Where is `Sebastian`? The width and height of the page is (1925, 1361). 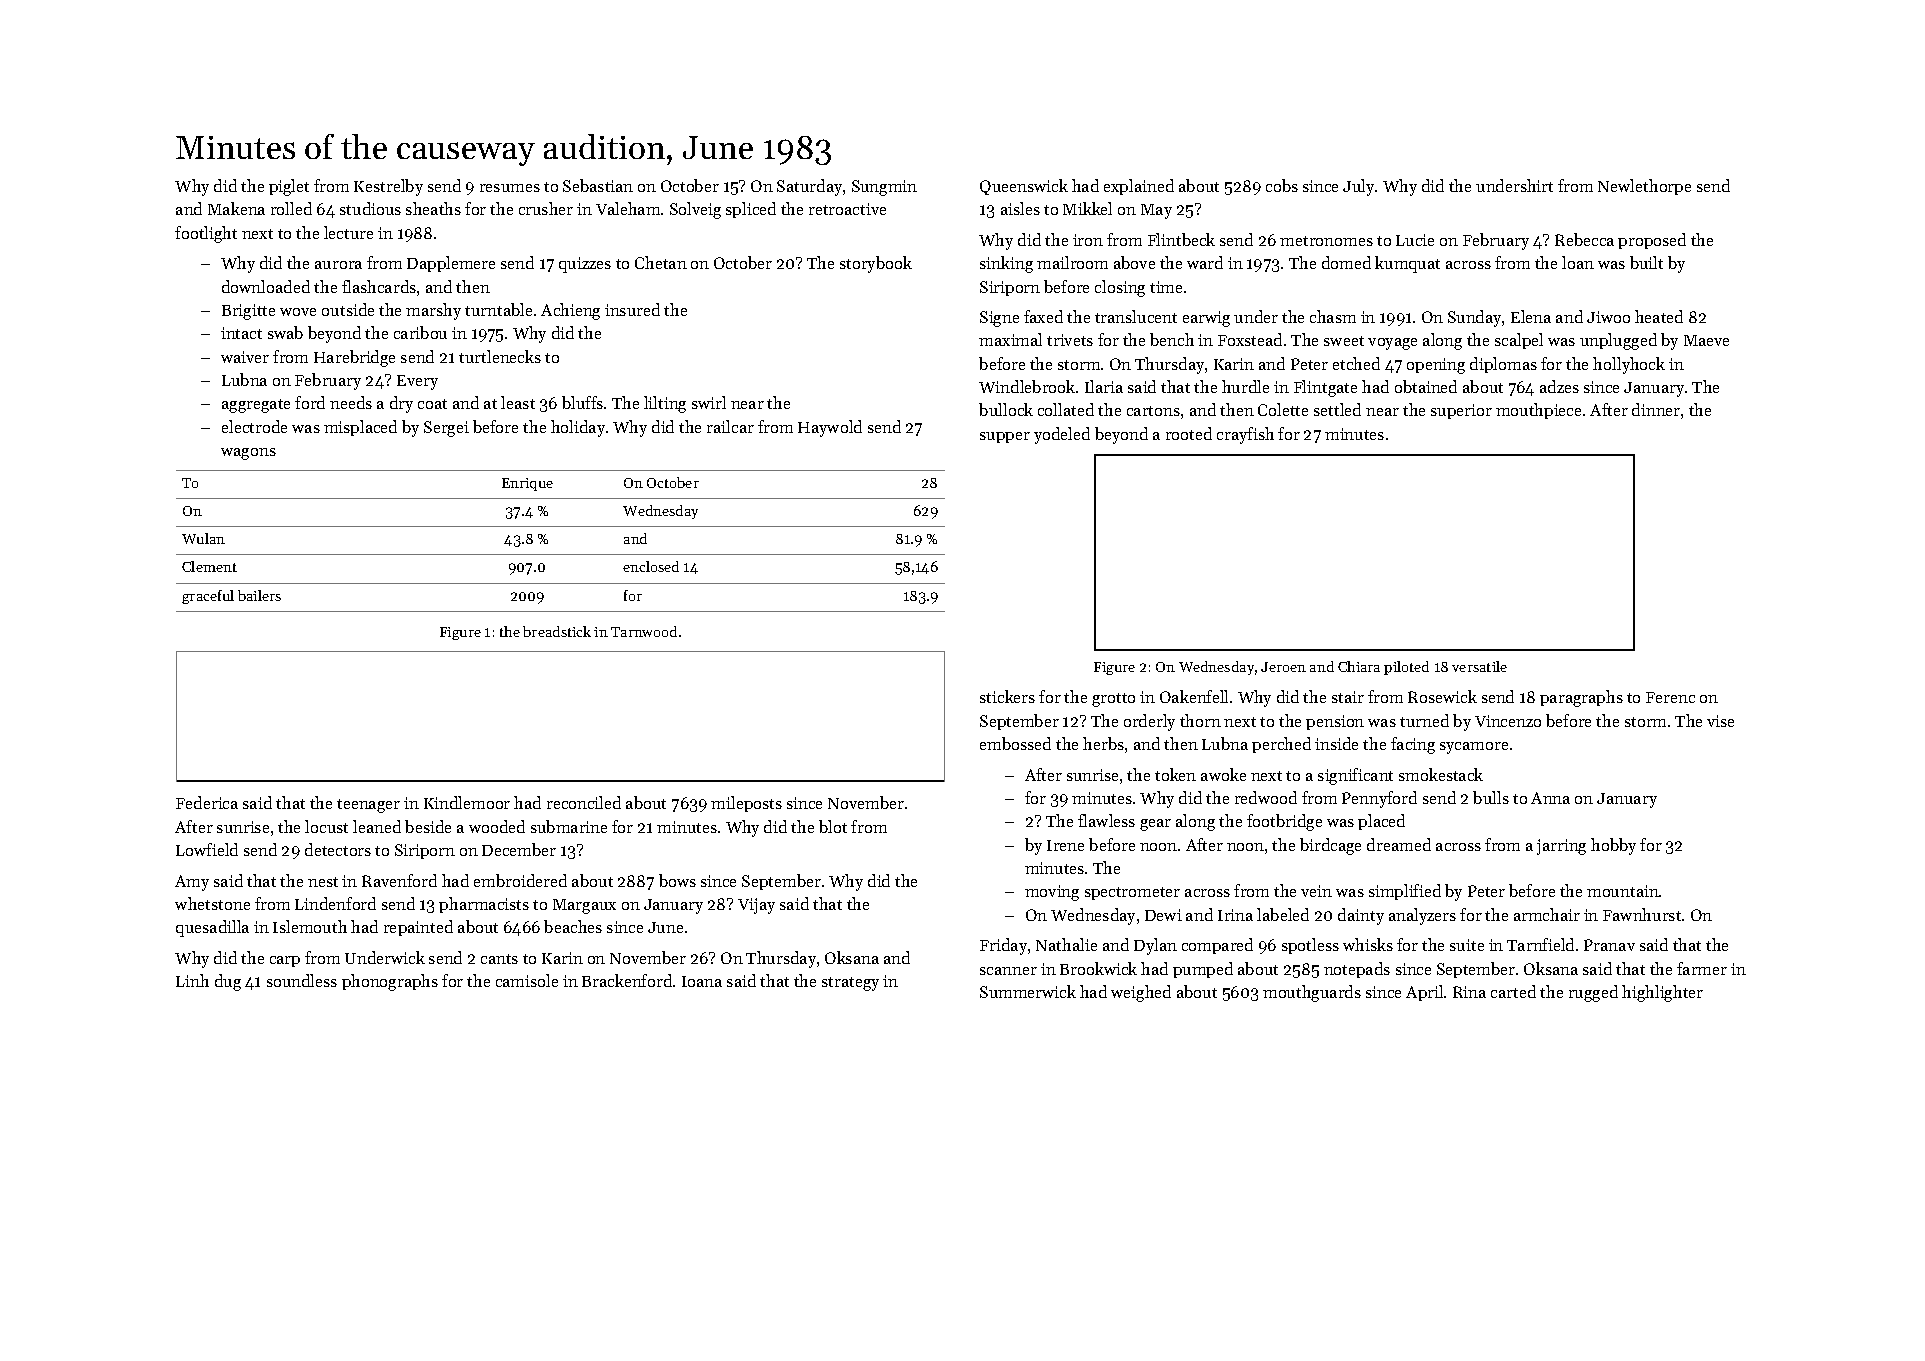
Sebastian is located at coordinates (598, 185).
